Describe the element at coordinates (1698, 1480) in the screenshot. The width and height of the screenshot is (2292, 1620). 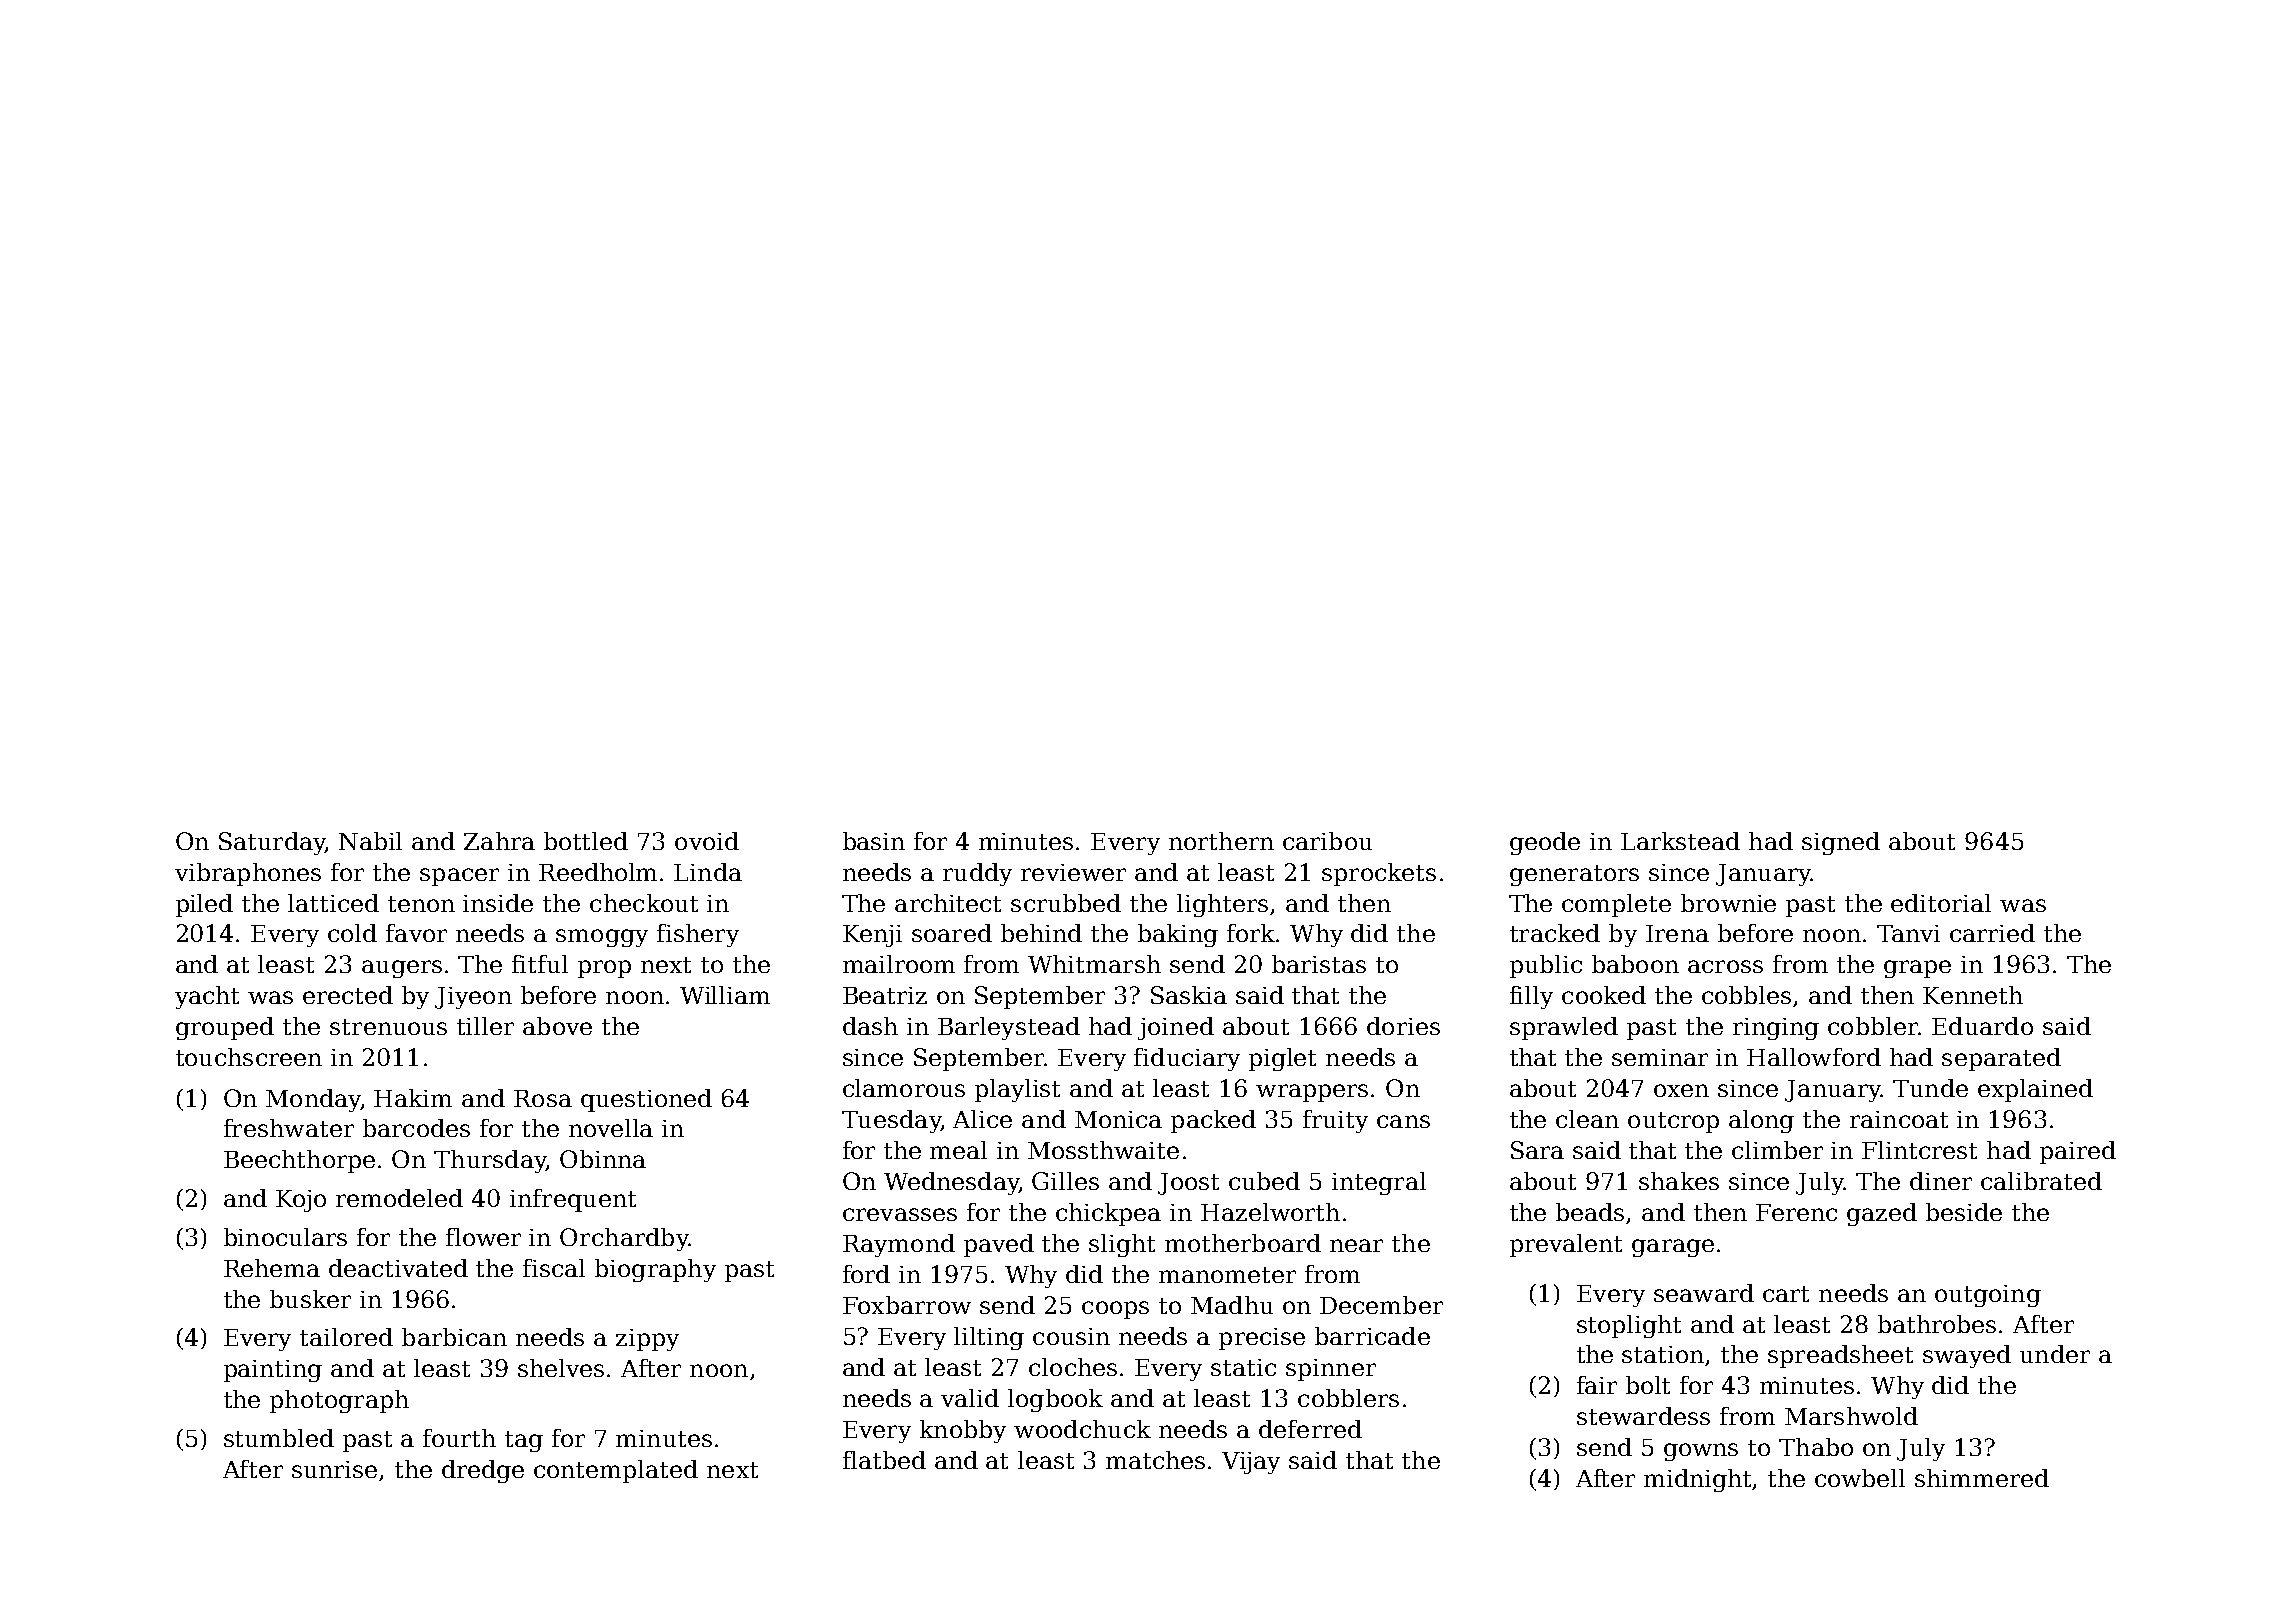
I see `midnight` at that location.
